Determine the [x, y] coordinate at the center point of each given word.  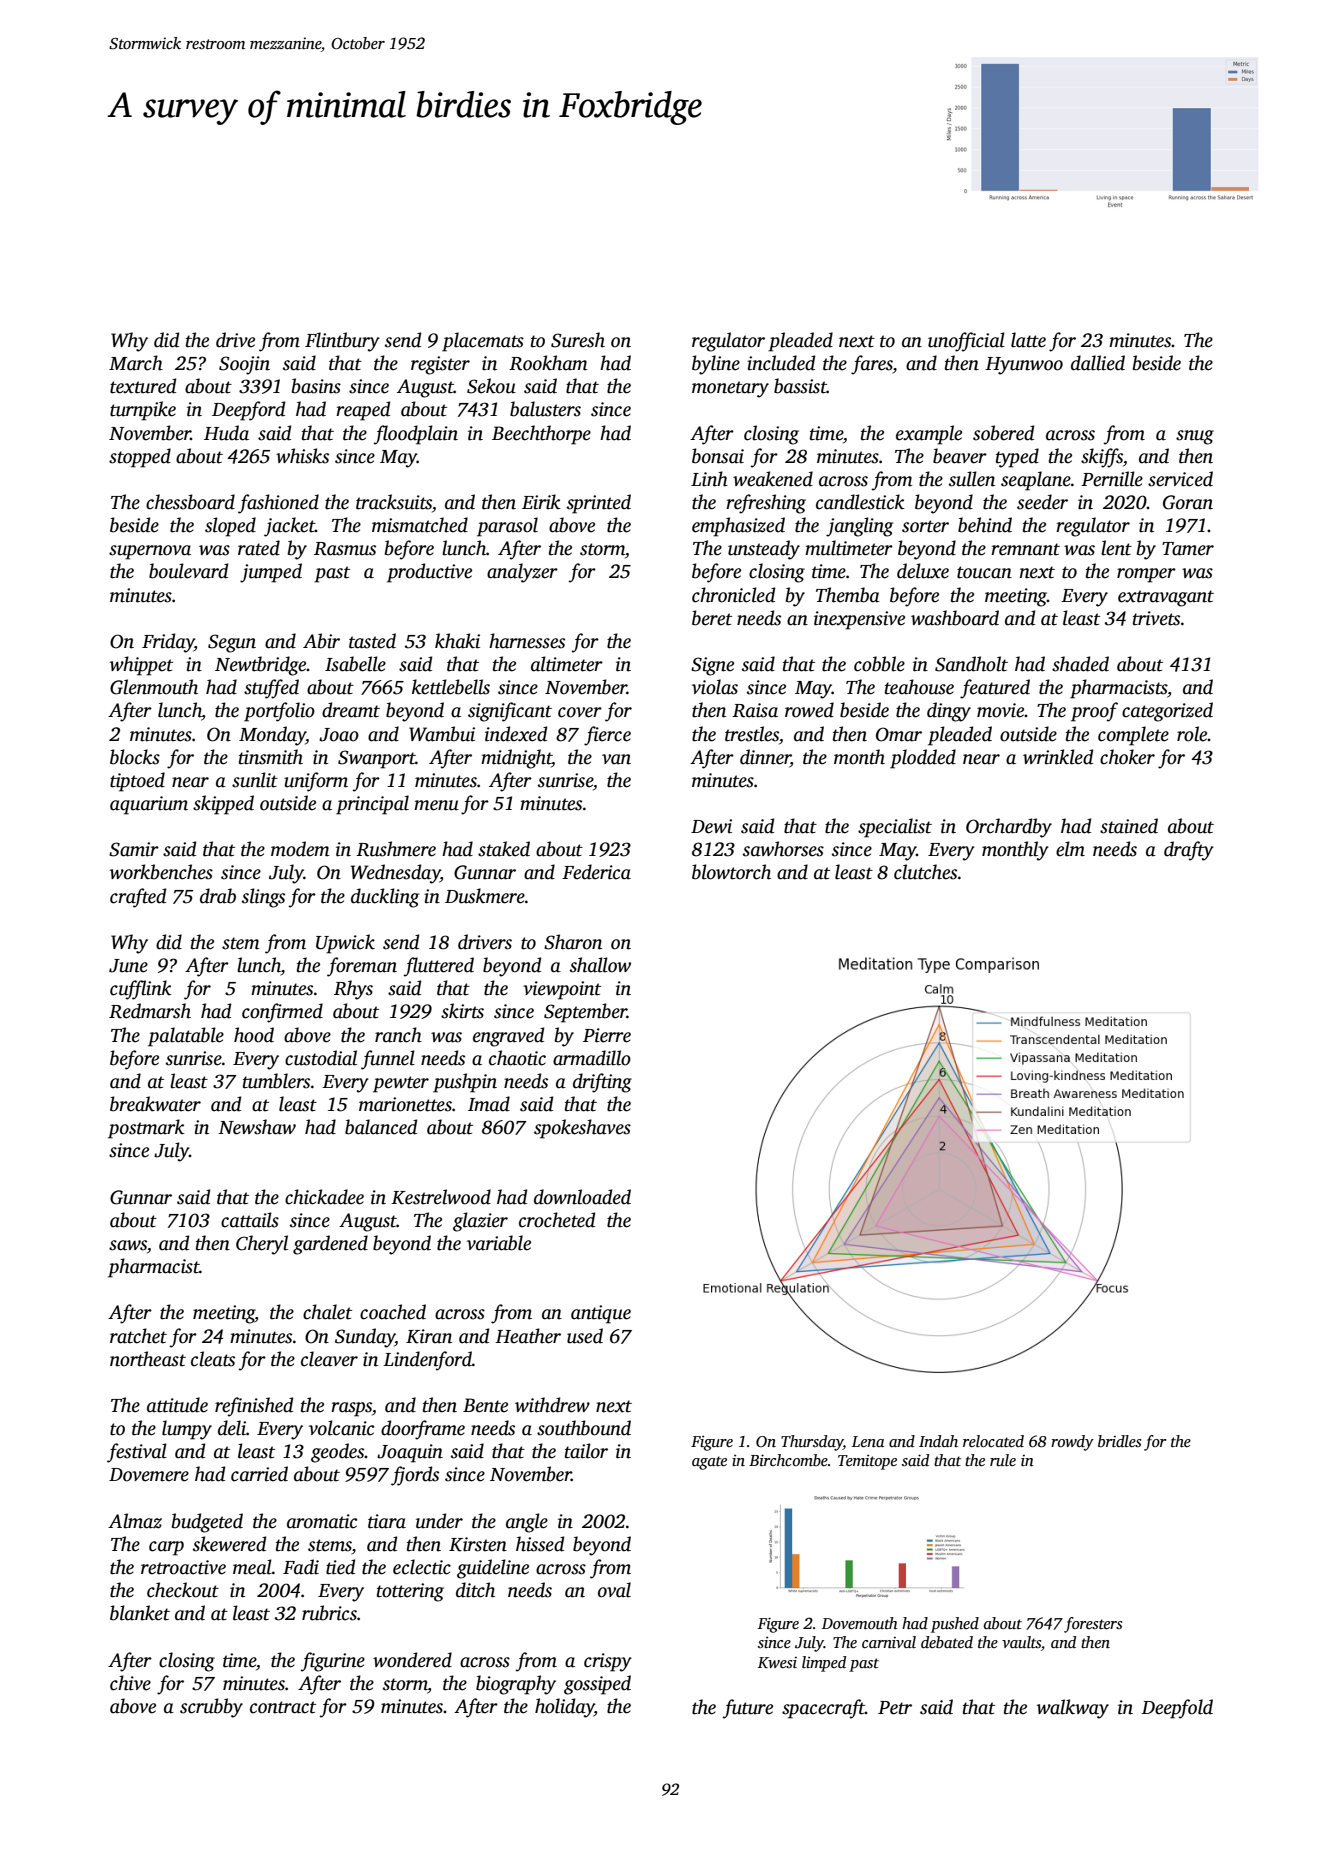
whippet [141, 666]
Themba [848, 595]
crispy [608, 1662]
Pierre [607, 1035]
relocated [993, 1441]
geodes [338, 1453]
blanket [140, 1613]
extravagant [1166, 598]
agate [709, 1463]
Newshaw [257, 1127]
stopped [140, 458]
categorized [1167, 712]
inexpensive [859, 620]
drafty [1189, 851]
